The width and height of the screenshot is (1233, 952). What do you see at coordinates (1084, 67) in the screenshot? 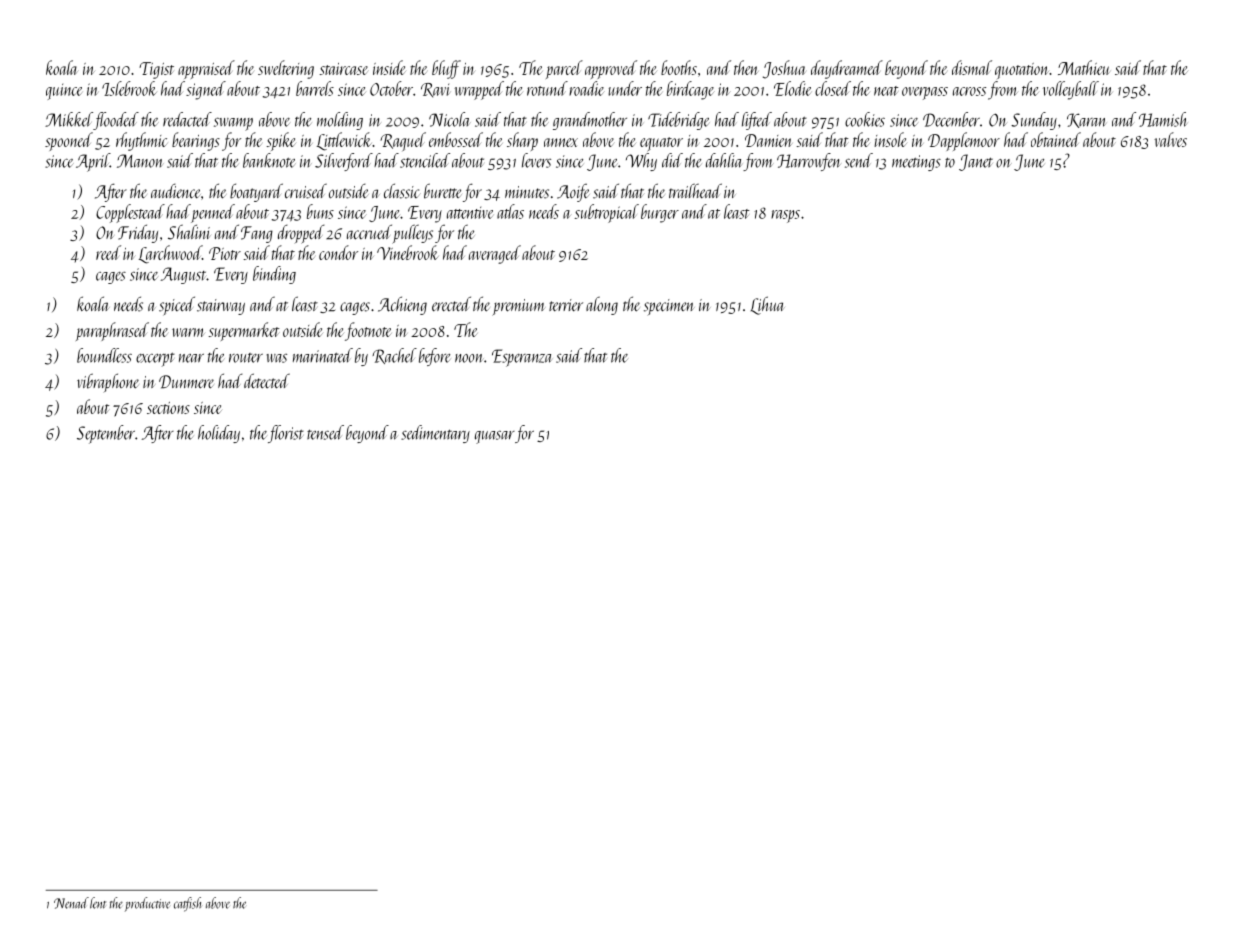
I see `Mathieu` at bounding box center [1084, 67].
